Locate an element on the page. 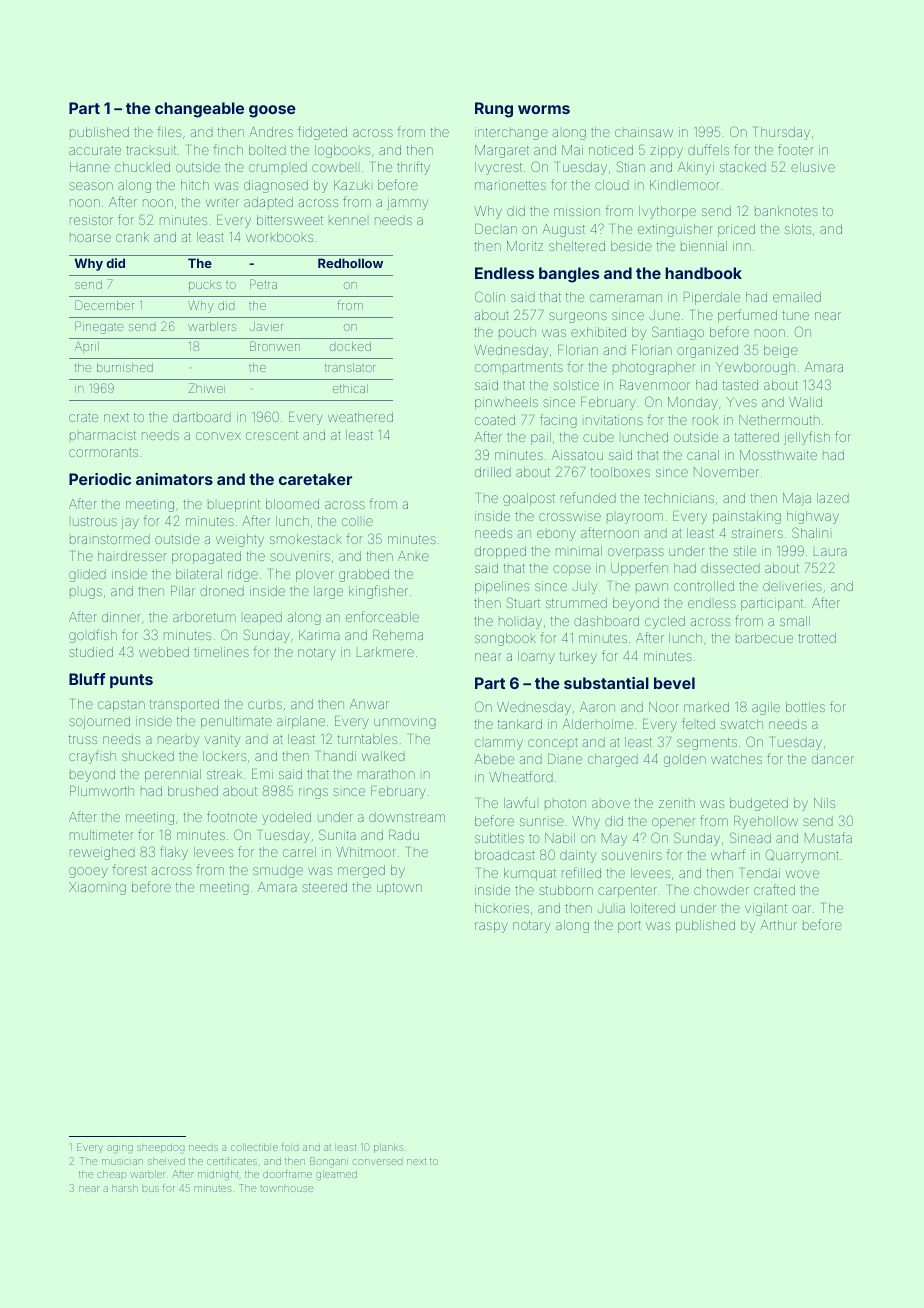 The width and height of the document is (924, 1308). chainsaw is located at coordinates (644, 132).
